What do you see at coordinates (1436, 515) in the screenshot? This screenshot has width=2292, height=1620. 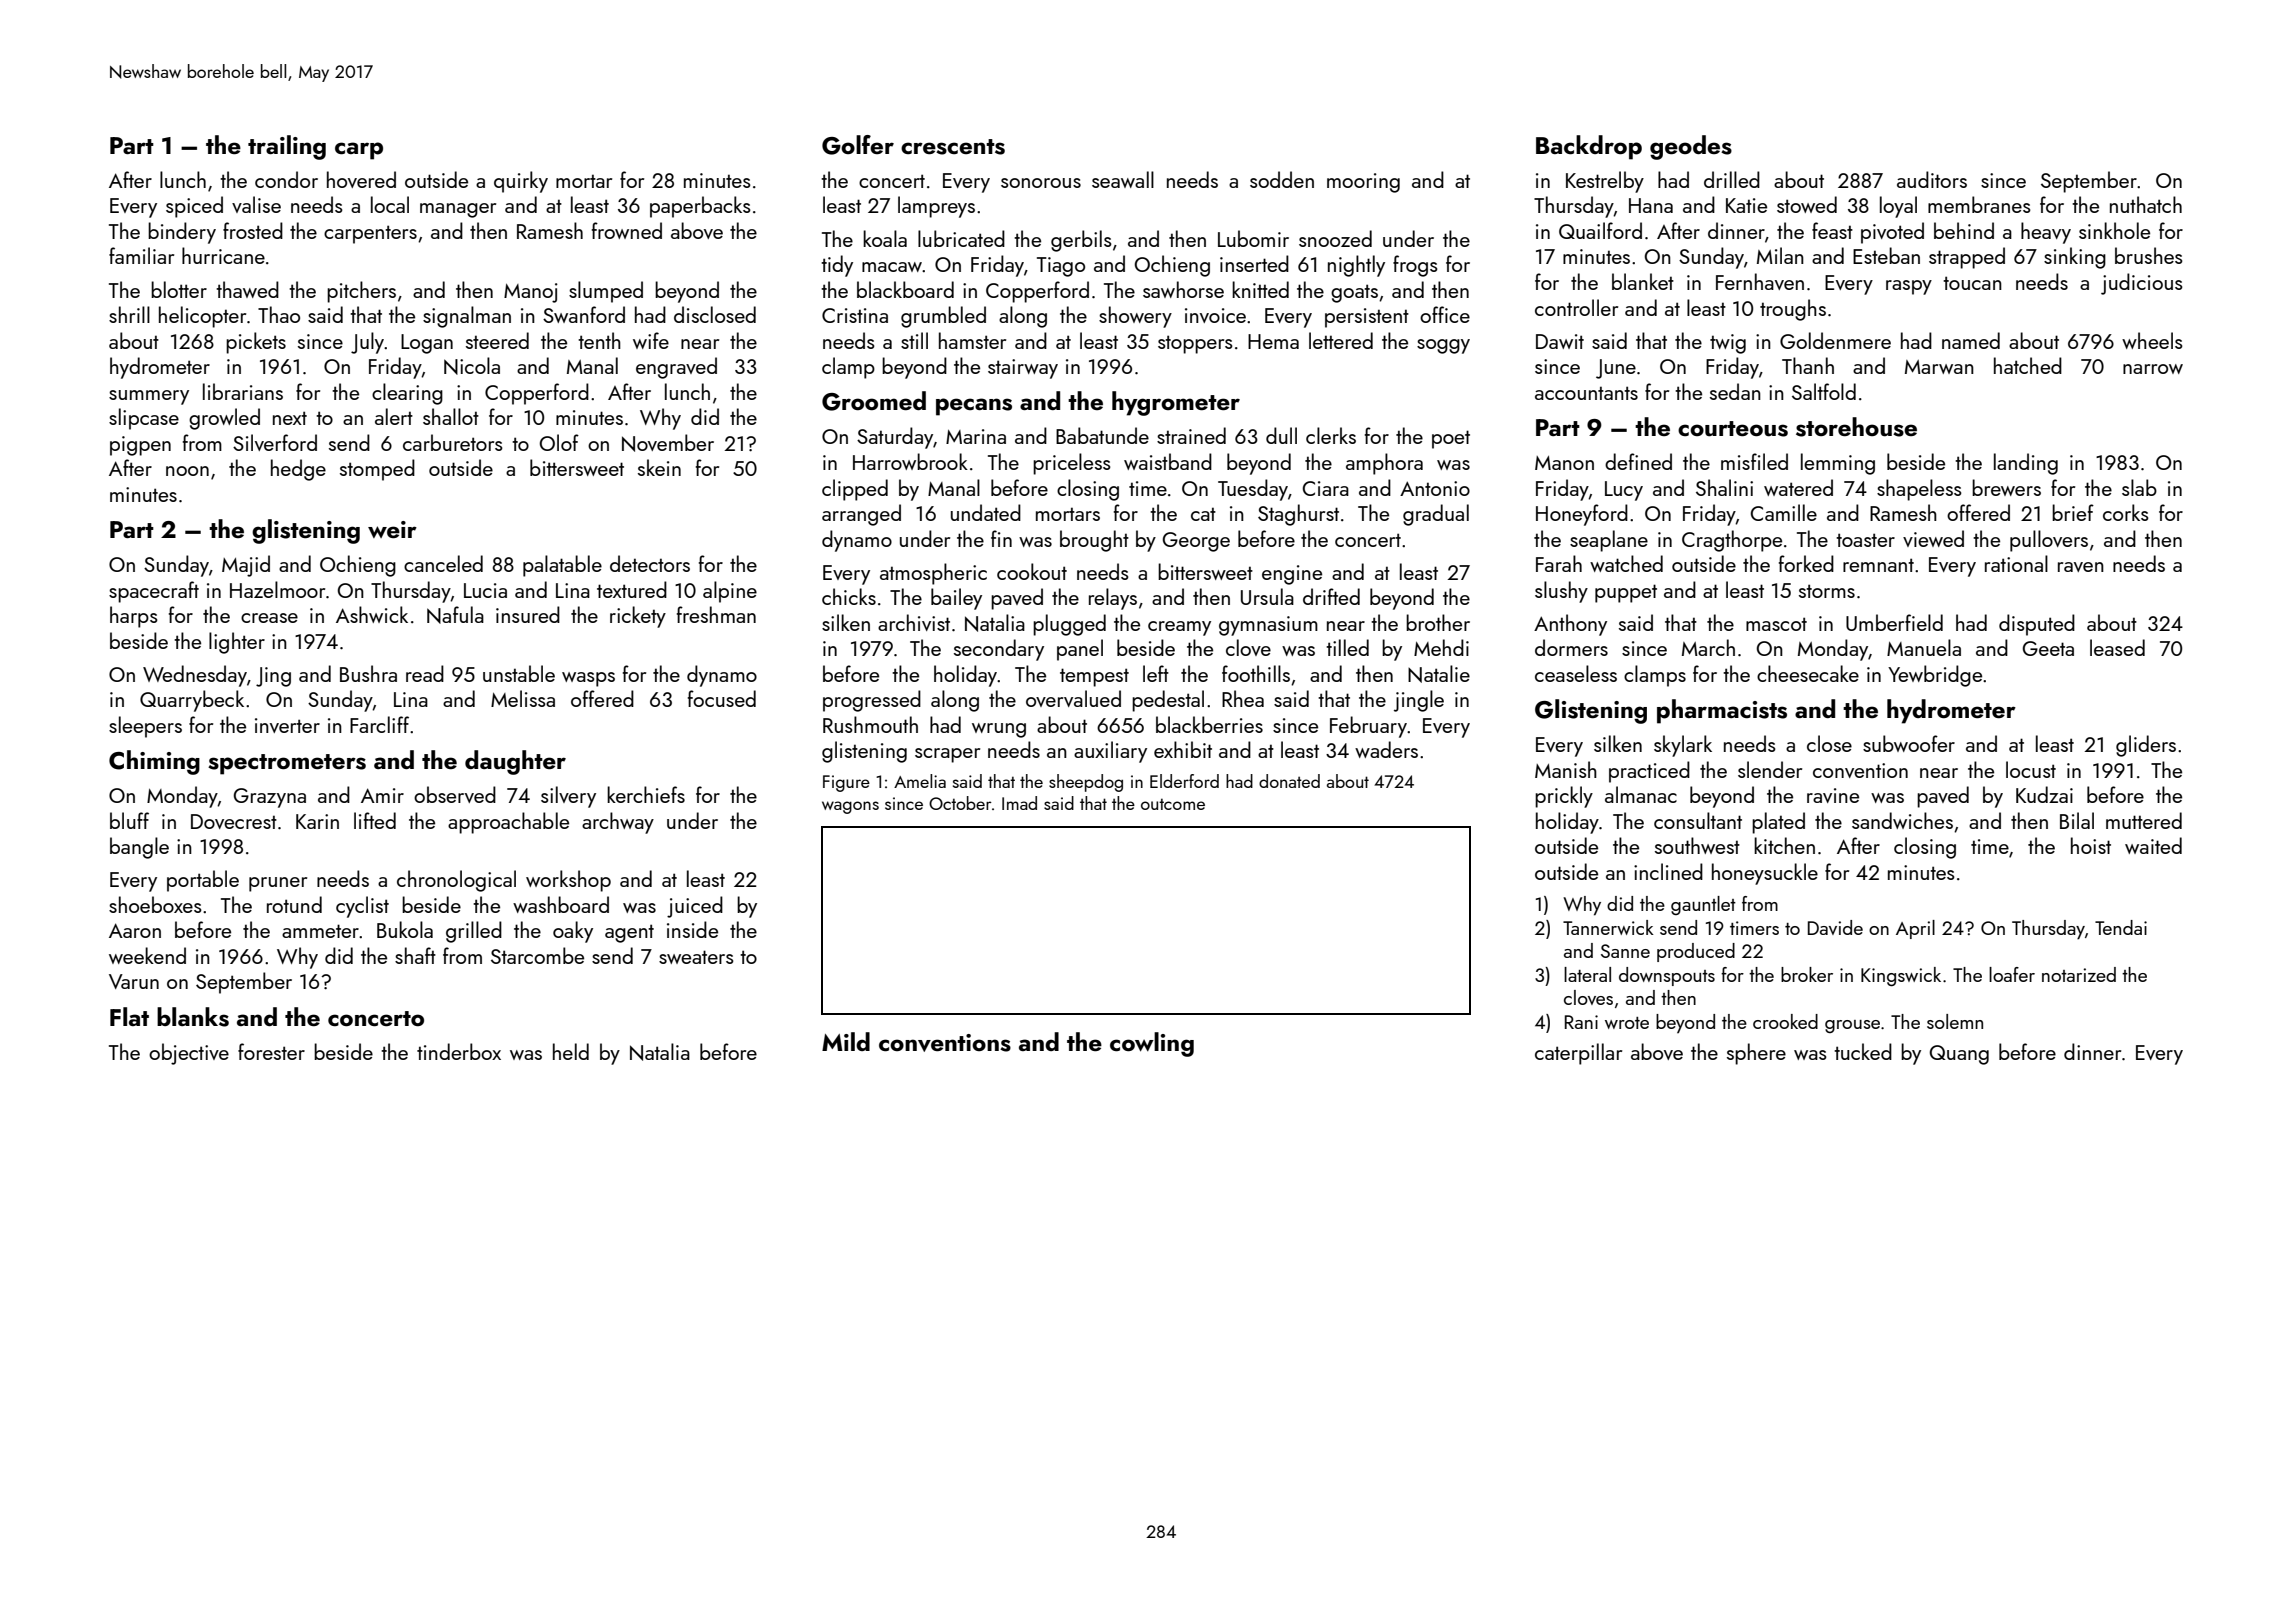 I see `gradual` at bounding box center [1436, 515].
